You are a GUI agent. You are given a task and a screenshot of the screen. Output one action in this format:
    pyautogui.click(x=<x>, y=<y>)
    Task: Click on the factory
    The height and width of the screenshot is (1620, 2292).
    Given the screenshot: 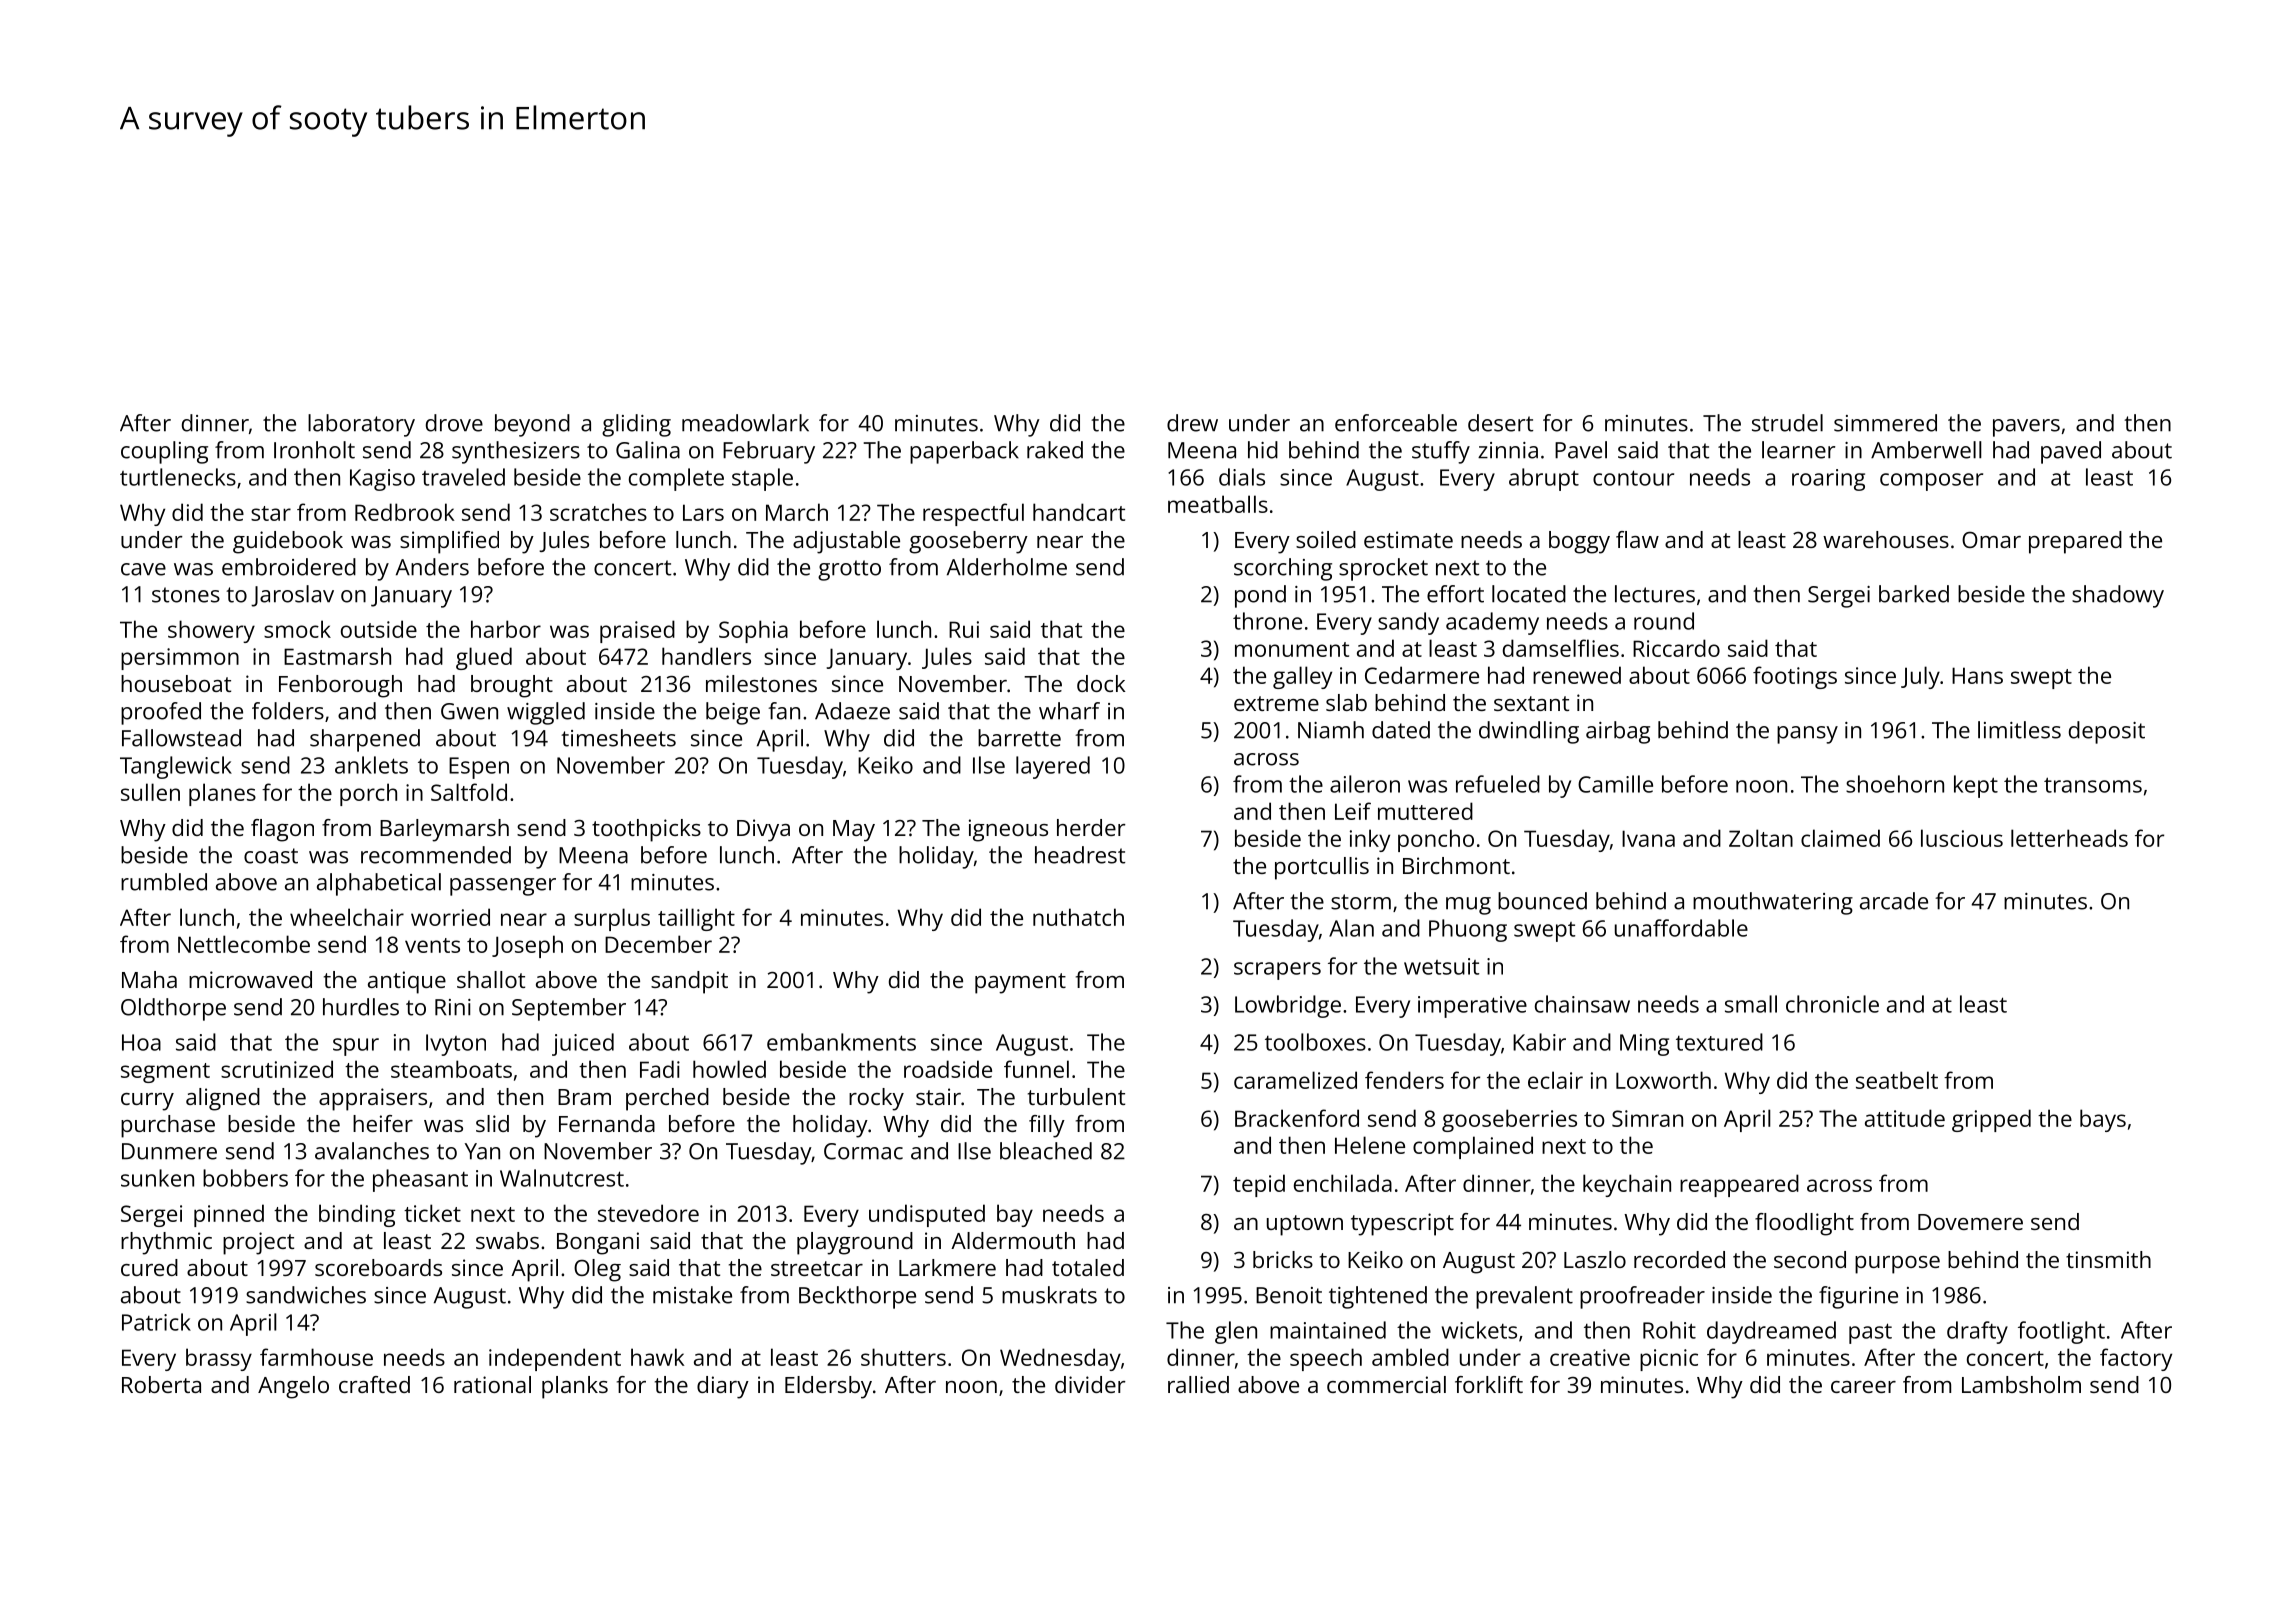 What is the action you would take?
    pyautogui.click(x=2136, y=1359)
